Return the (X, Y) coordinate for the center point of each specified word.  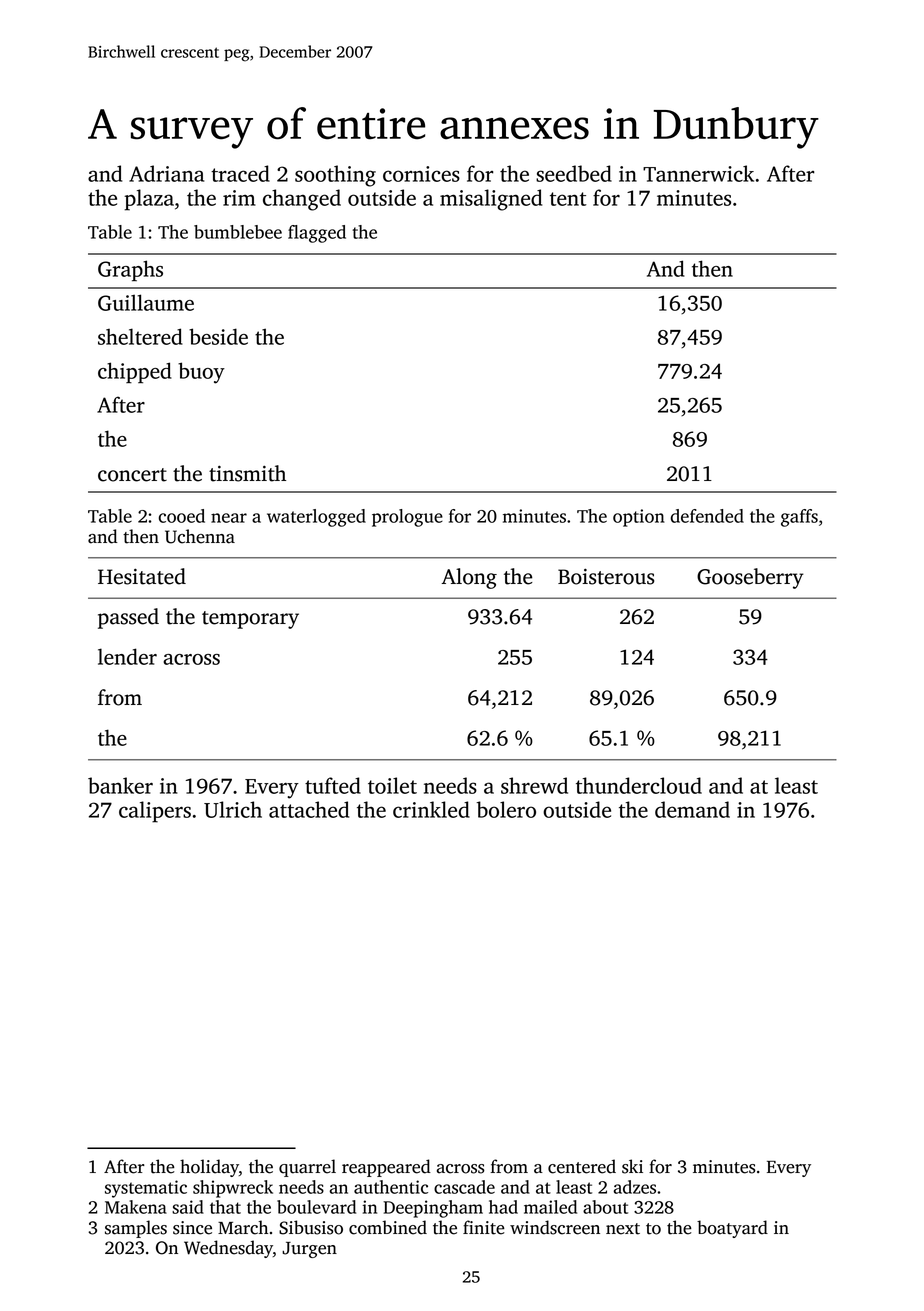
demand (692, 809)
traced (240, 173)
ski (632, 1166)
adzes (635, 1187)
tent (568, 199)
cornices (421, 174)
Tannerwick (698, 173)
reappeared (386, 1168)
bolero (506, 809)
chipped (135, 373)
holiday (209, 1168)
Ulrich (233, 809)
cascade (464, 1187)
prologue (407, 518)
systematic (146, 1189)
